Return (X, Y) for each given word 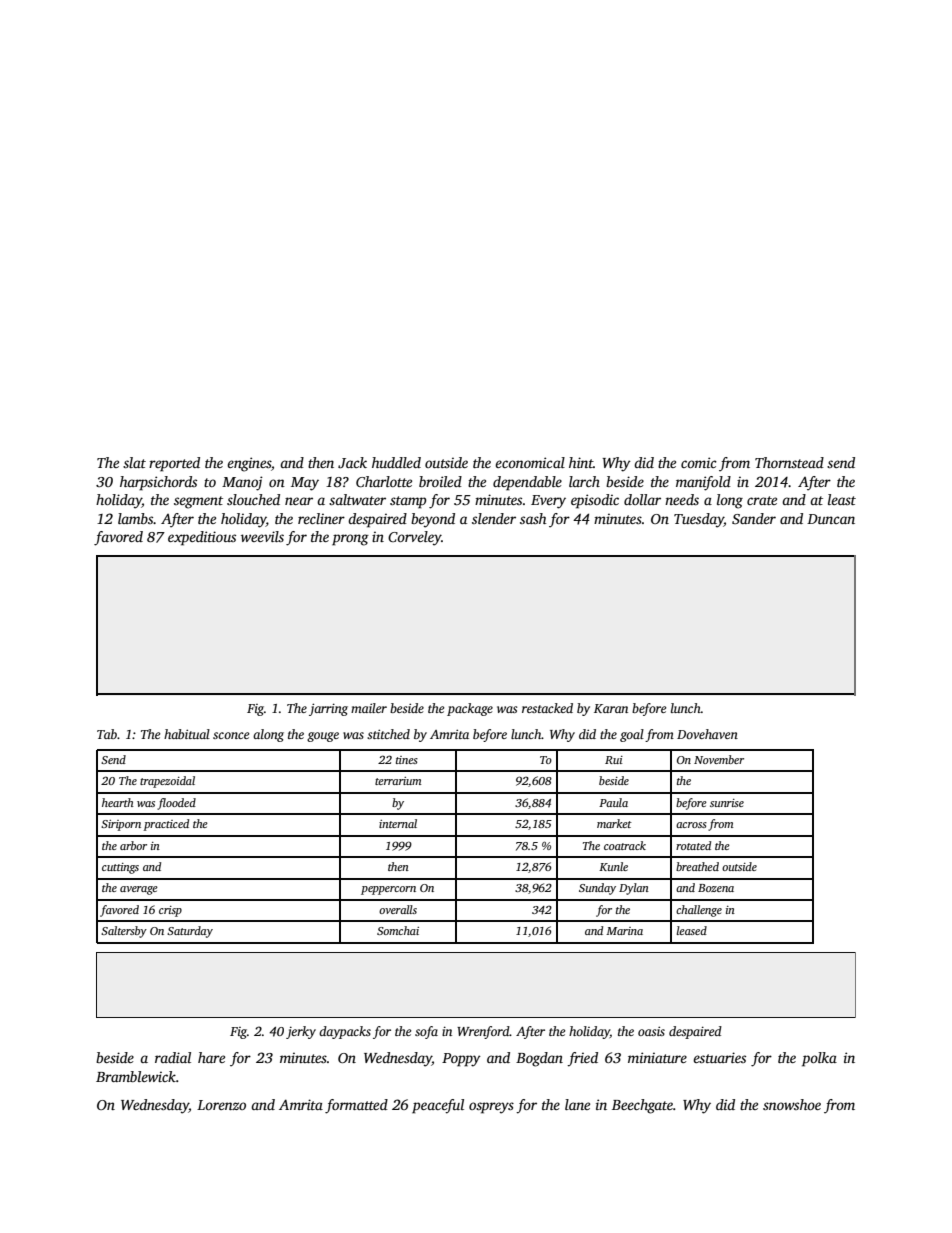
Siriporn (121, 825)
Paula (613, 802)
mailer (369, 708)
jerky (301, 1032)
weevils (262, 536)
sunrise (727, 803)
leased (692, 930)
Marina (624, 931)
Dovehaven (707, 734)
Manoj (242, 483)
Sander (754, 518)
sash (533, 518)
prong (350, 540)
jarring (328, 709)
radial (173, 1057)
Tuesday (699, 520)
